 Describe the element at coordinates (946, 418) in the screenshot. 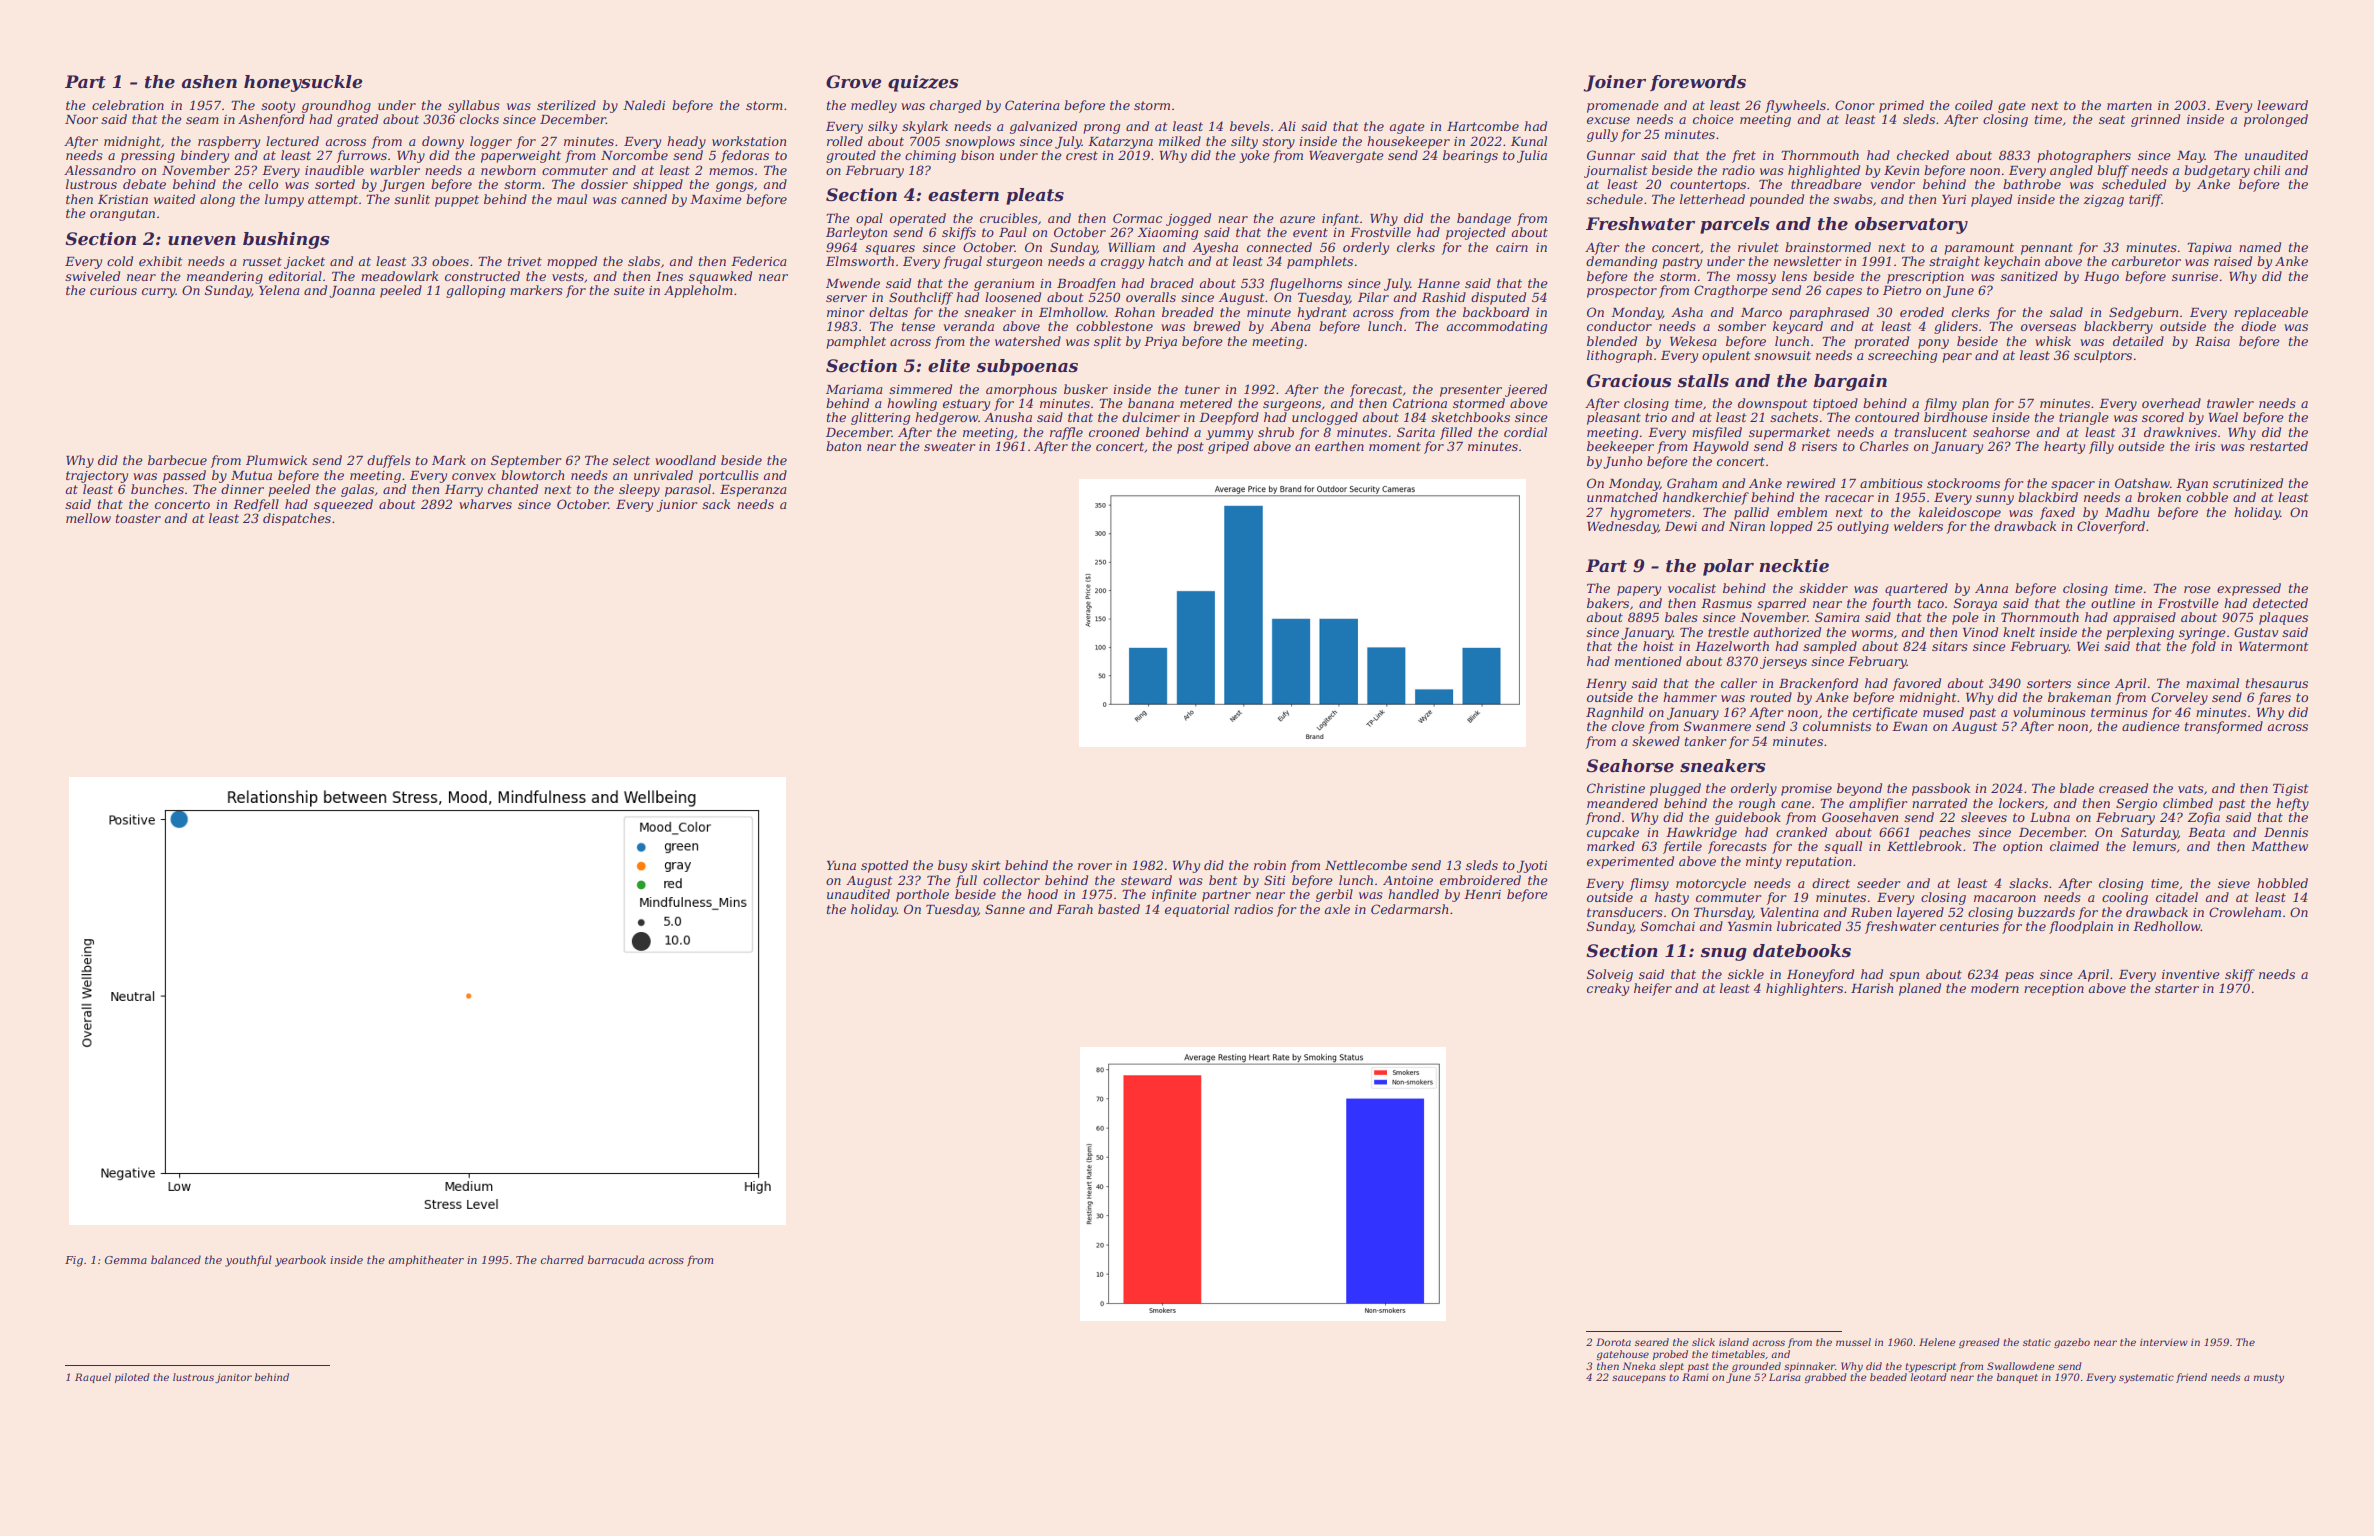

I see `hedgerow` at that location.
